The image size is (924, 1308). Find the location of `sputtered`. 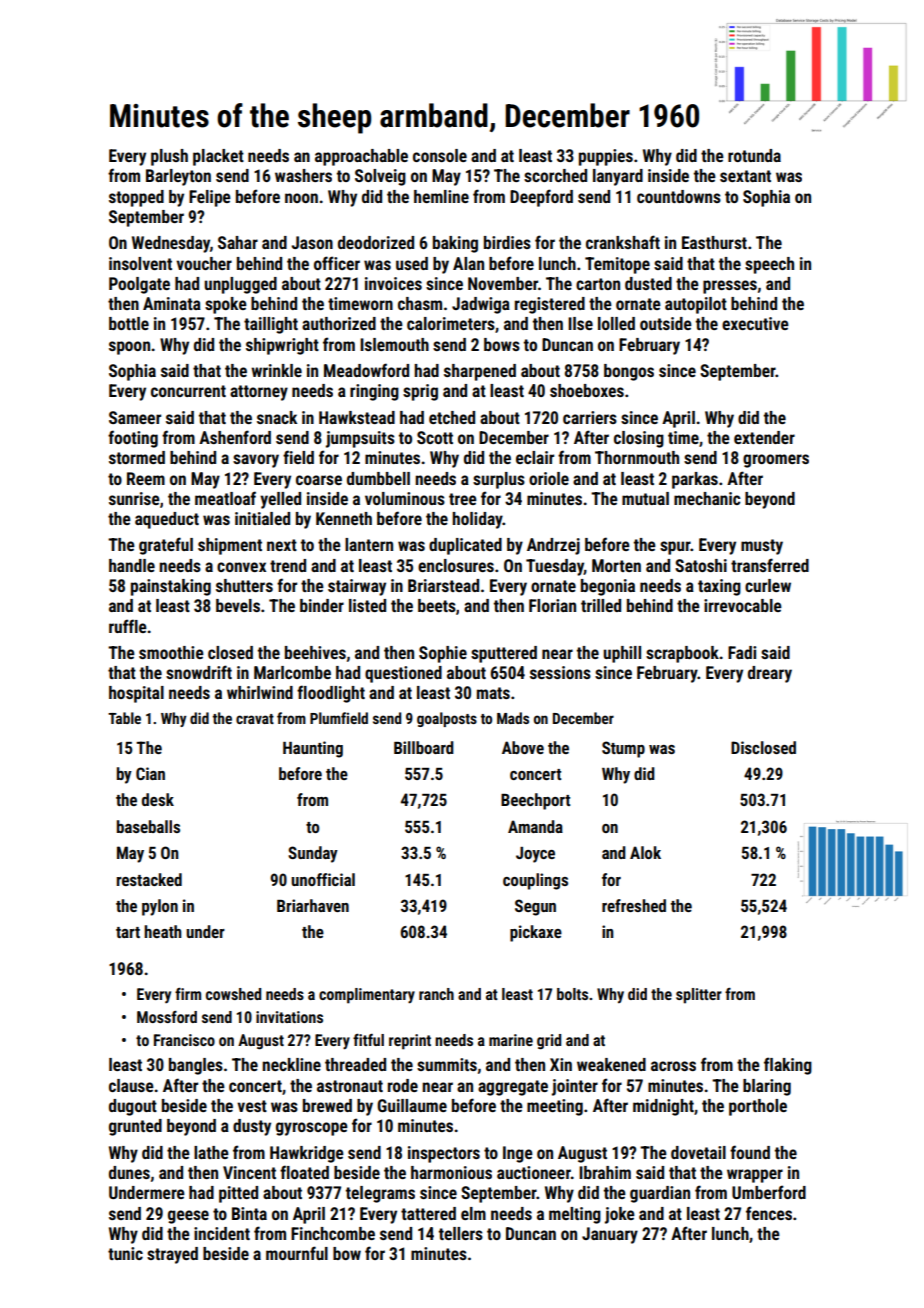

sputtered is located at coordinates (504, 654).
